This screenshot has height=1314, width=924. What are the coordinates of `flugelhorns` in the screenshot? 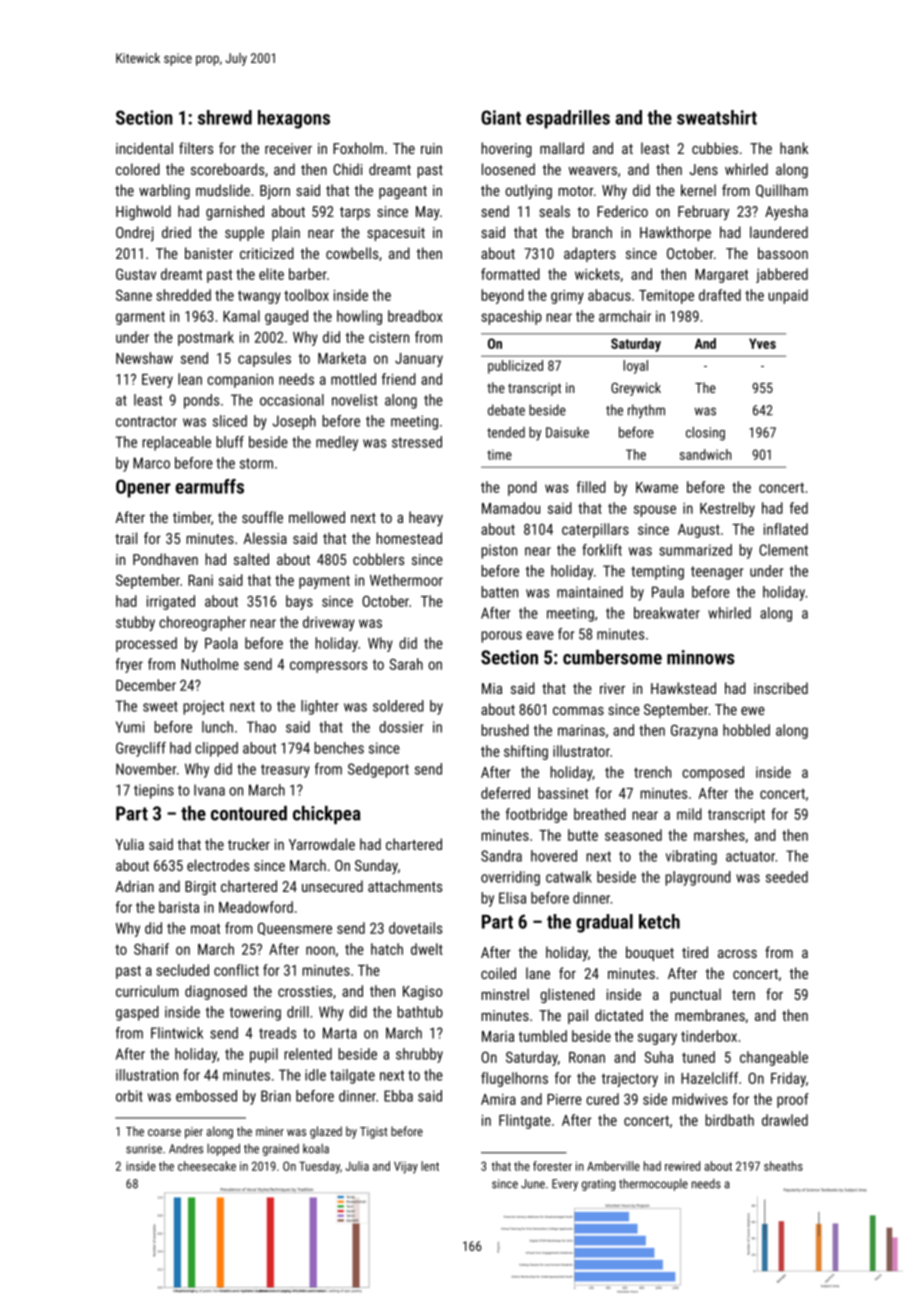 It's located at (514, 1079).
